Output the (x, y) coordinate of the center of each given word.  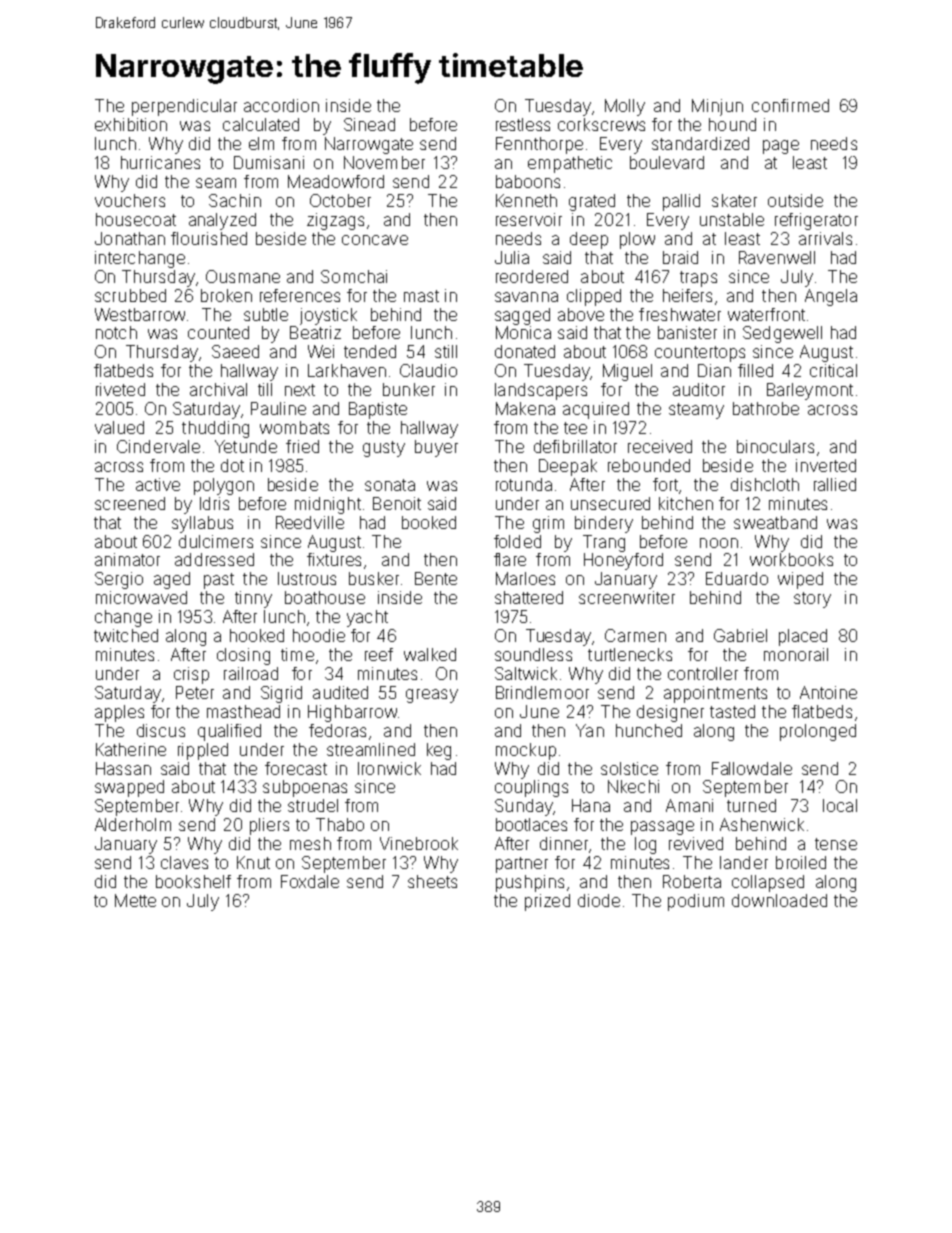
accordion (281, 105)
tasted (732, 711)
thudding (215, 429)
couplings (531, 788)
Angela (831, 297)
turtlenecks (630, 654)
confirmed (790, 105)
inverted (826, 465)
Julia (512, 257)
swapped (129, 788)
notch (116, 332)
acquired (596, 410)
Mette (135, 900)
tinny (253, 599)
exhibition (131, 124)
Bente (436, 578)
